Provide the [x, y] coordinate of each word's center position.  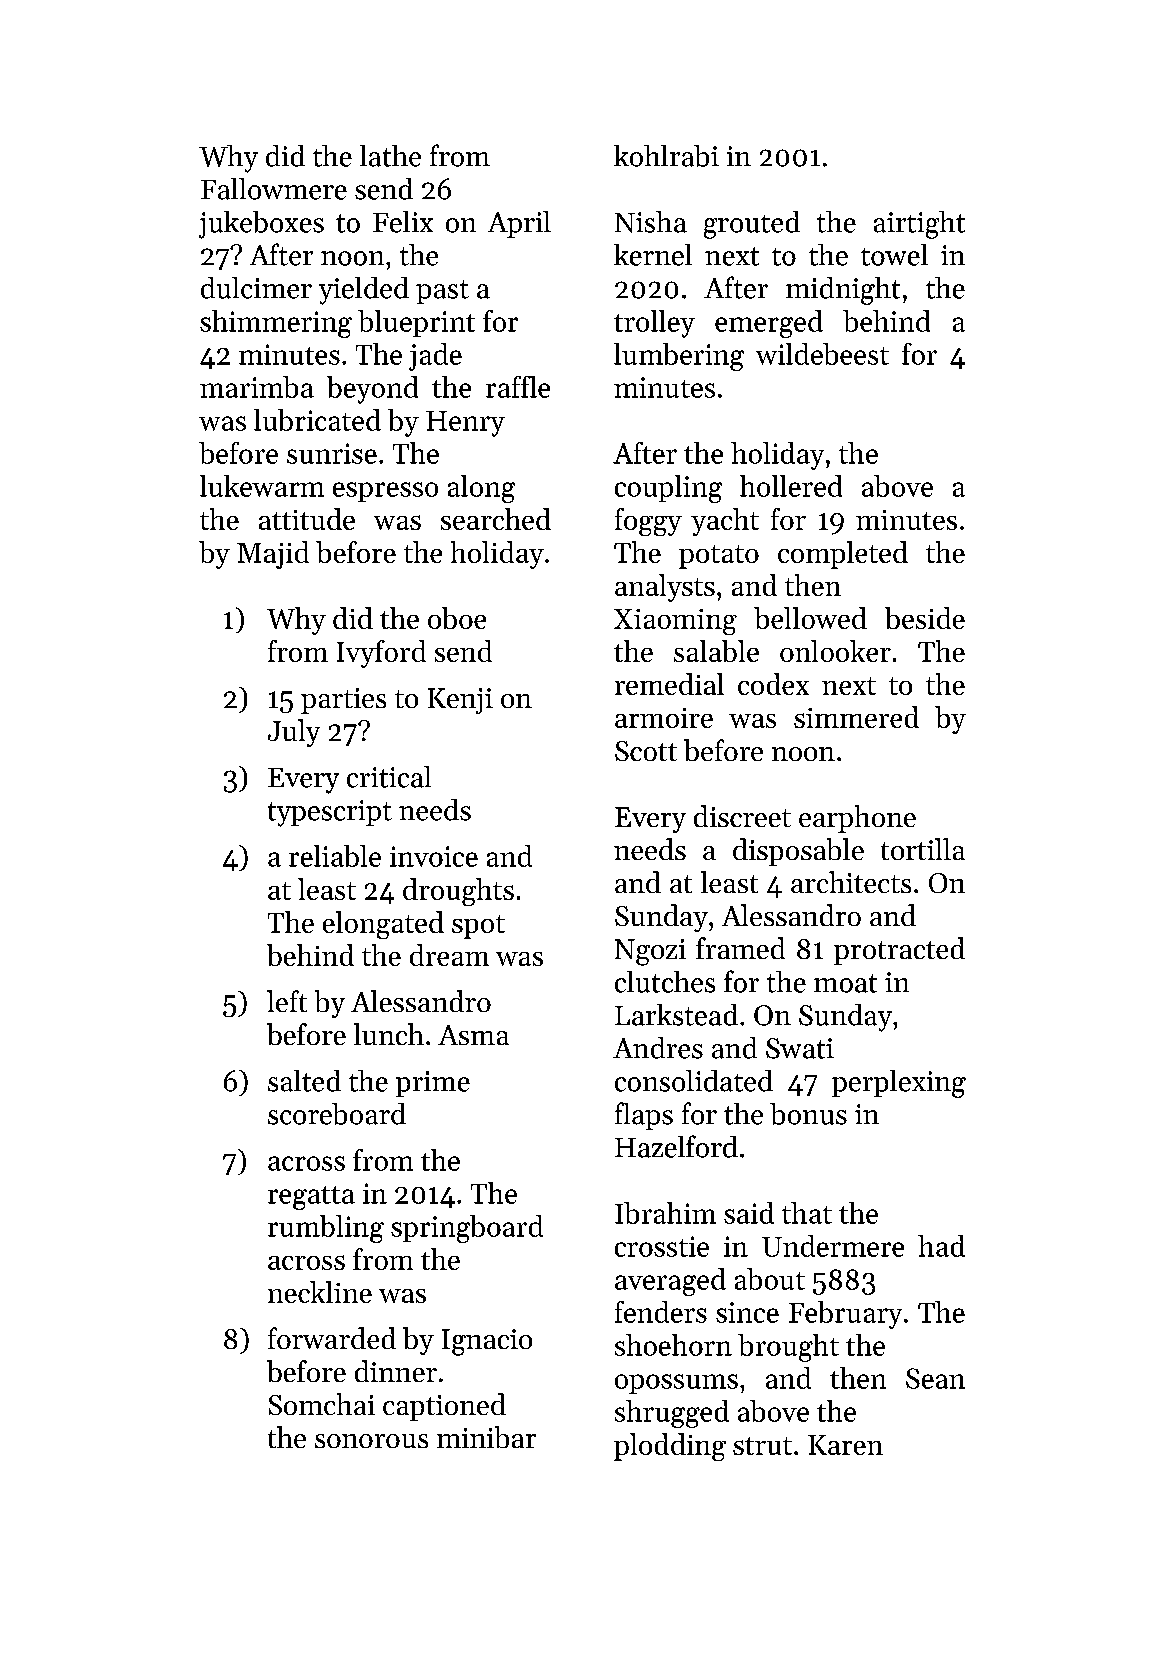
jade [435, 357]
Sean [935, 1378]
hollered [791, 486]
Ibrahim [665, 1213]
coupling [668, 489]
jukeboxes [261, 225]
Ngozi [650, 952]
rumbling [326, 1229]
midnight [843, 291]
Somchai [322, 1404]
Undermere [833, 1246]
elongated [383, 925]
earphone [857, 819]
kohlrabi [666, 156]
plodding [670, 1447]
